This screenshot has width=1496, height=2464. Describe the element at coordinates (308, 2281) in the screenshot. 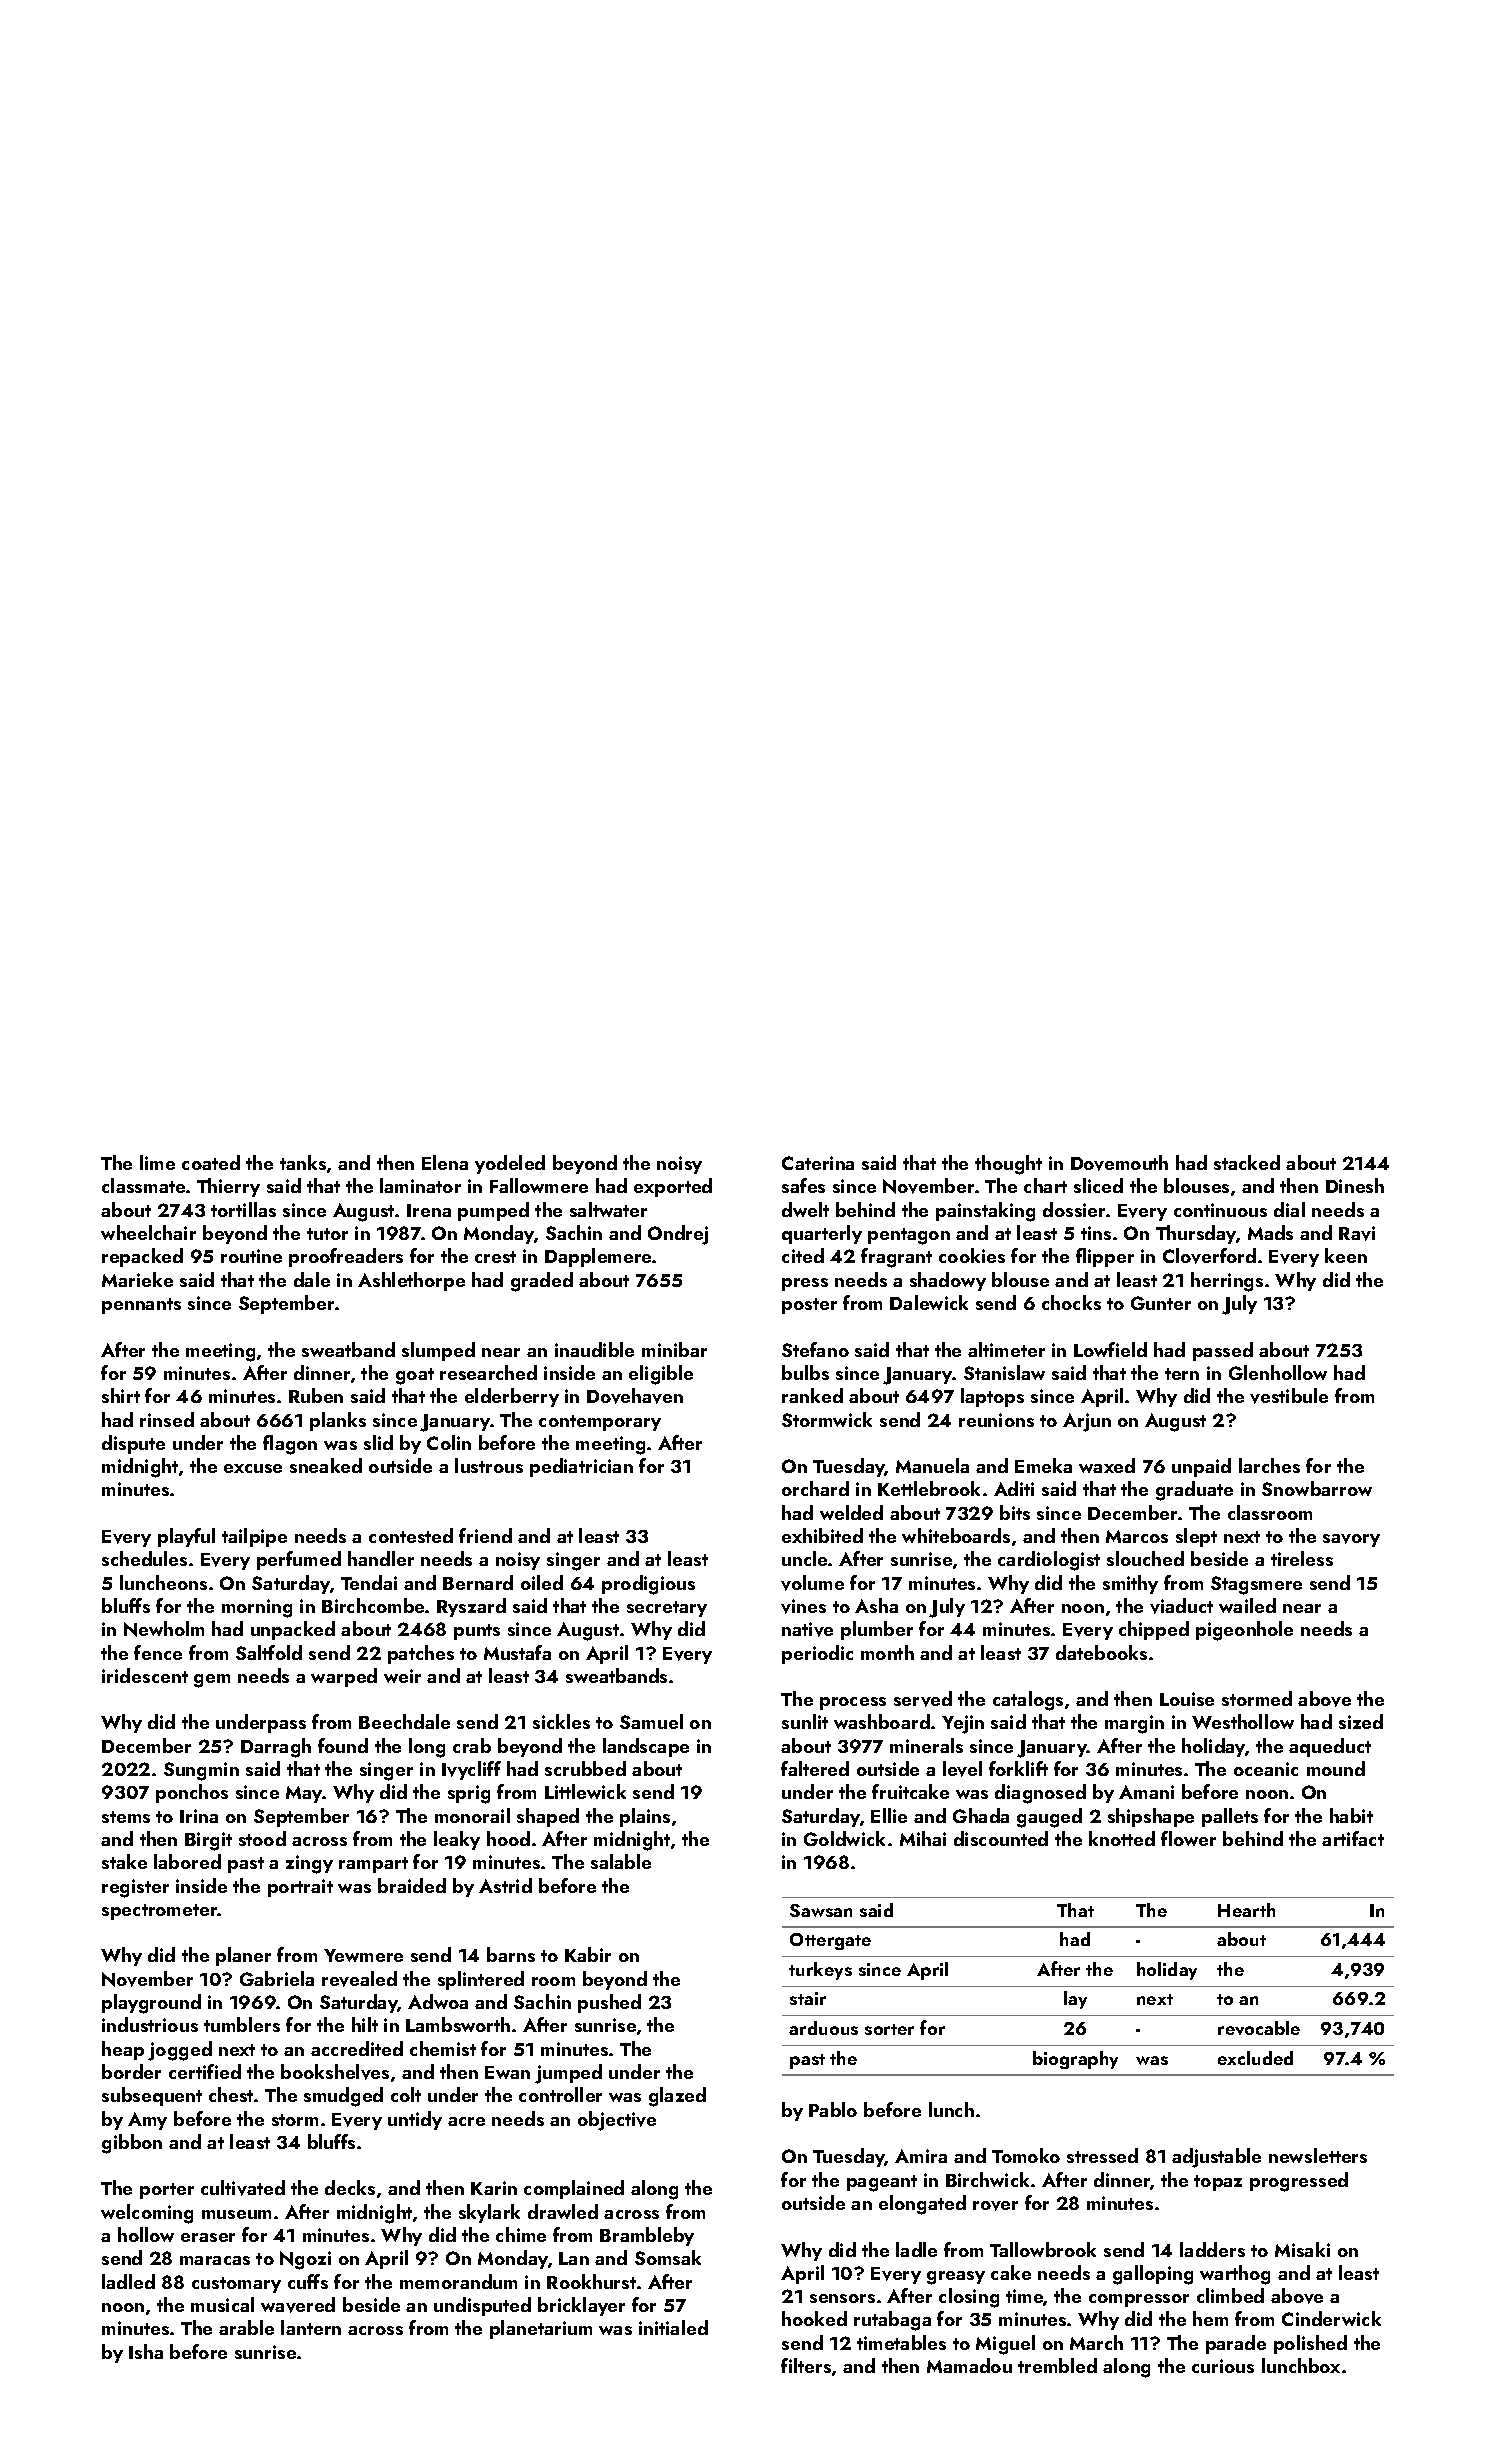

I see `cuffs` at that location.
